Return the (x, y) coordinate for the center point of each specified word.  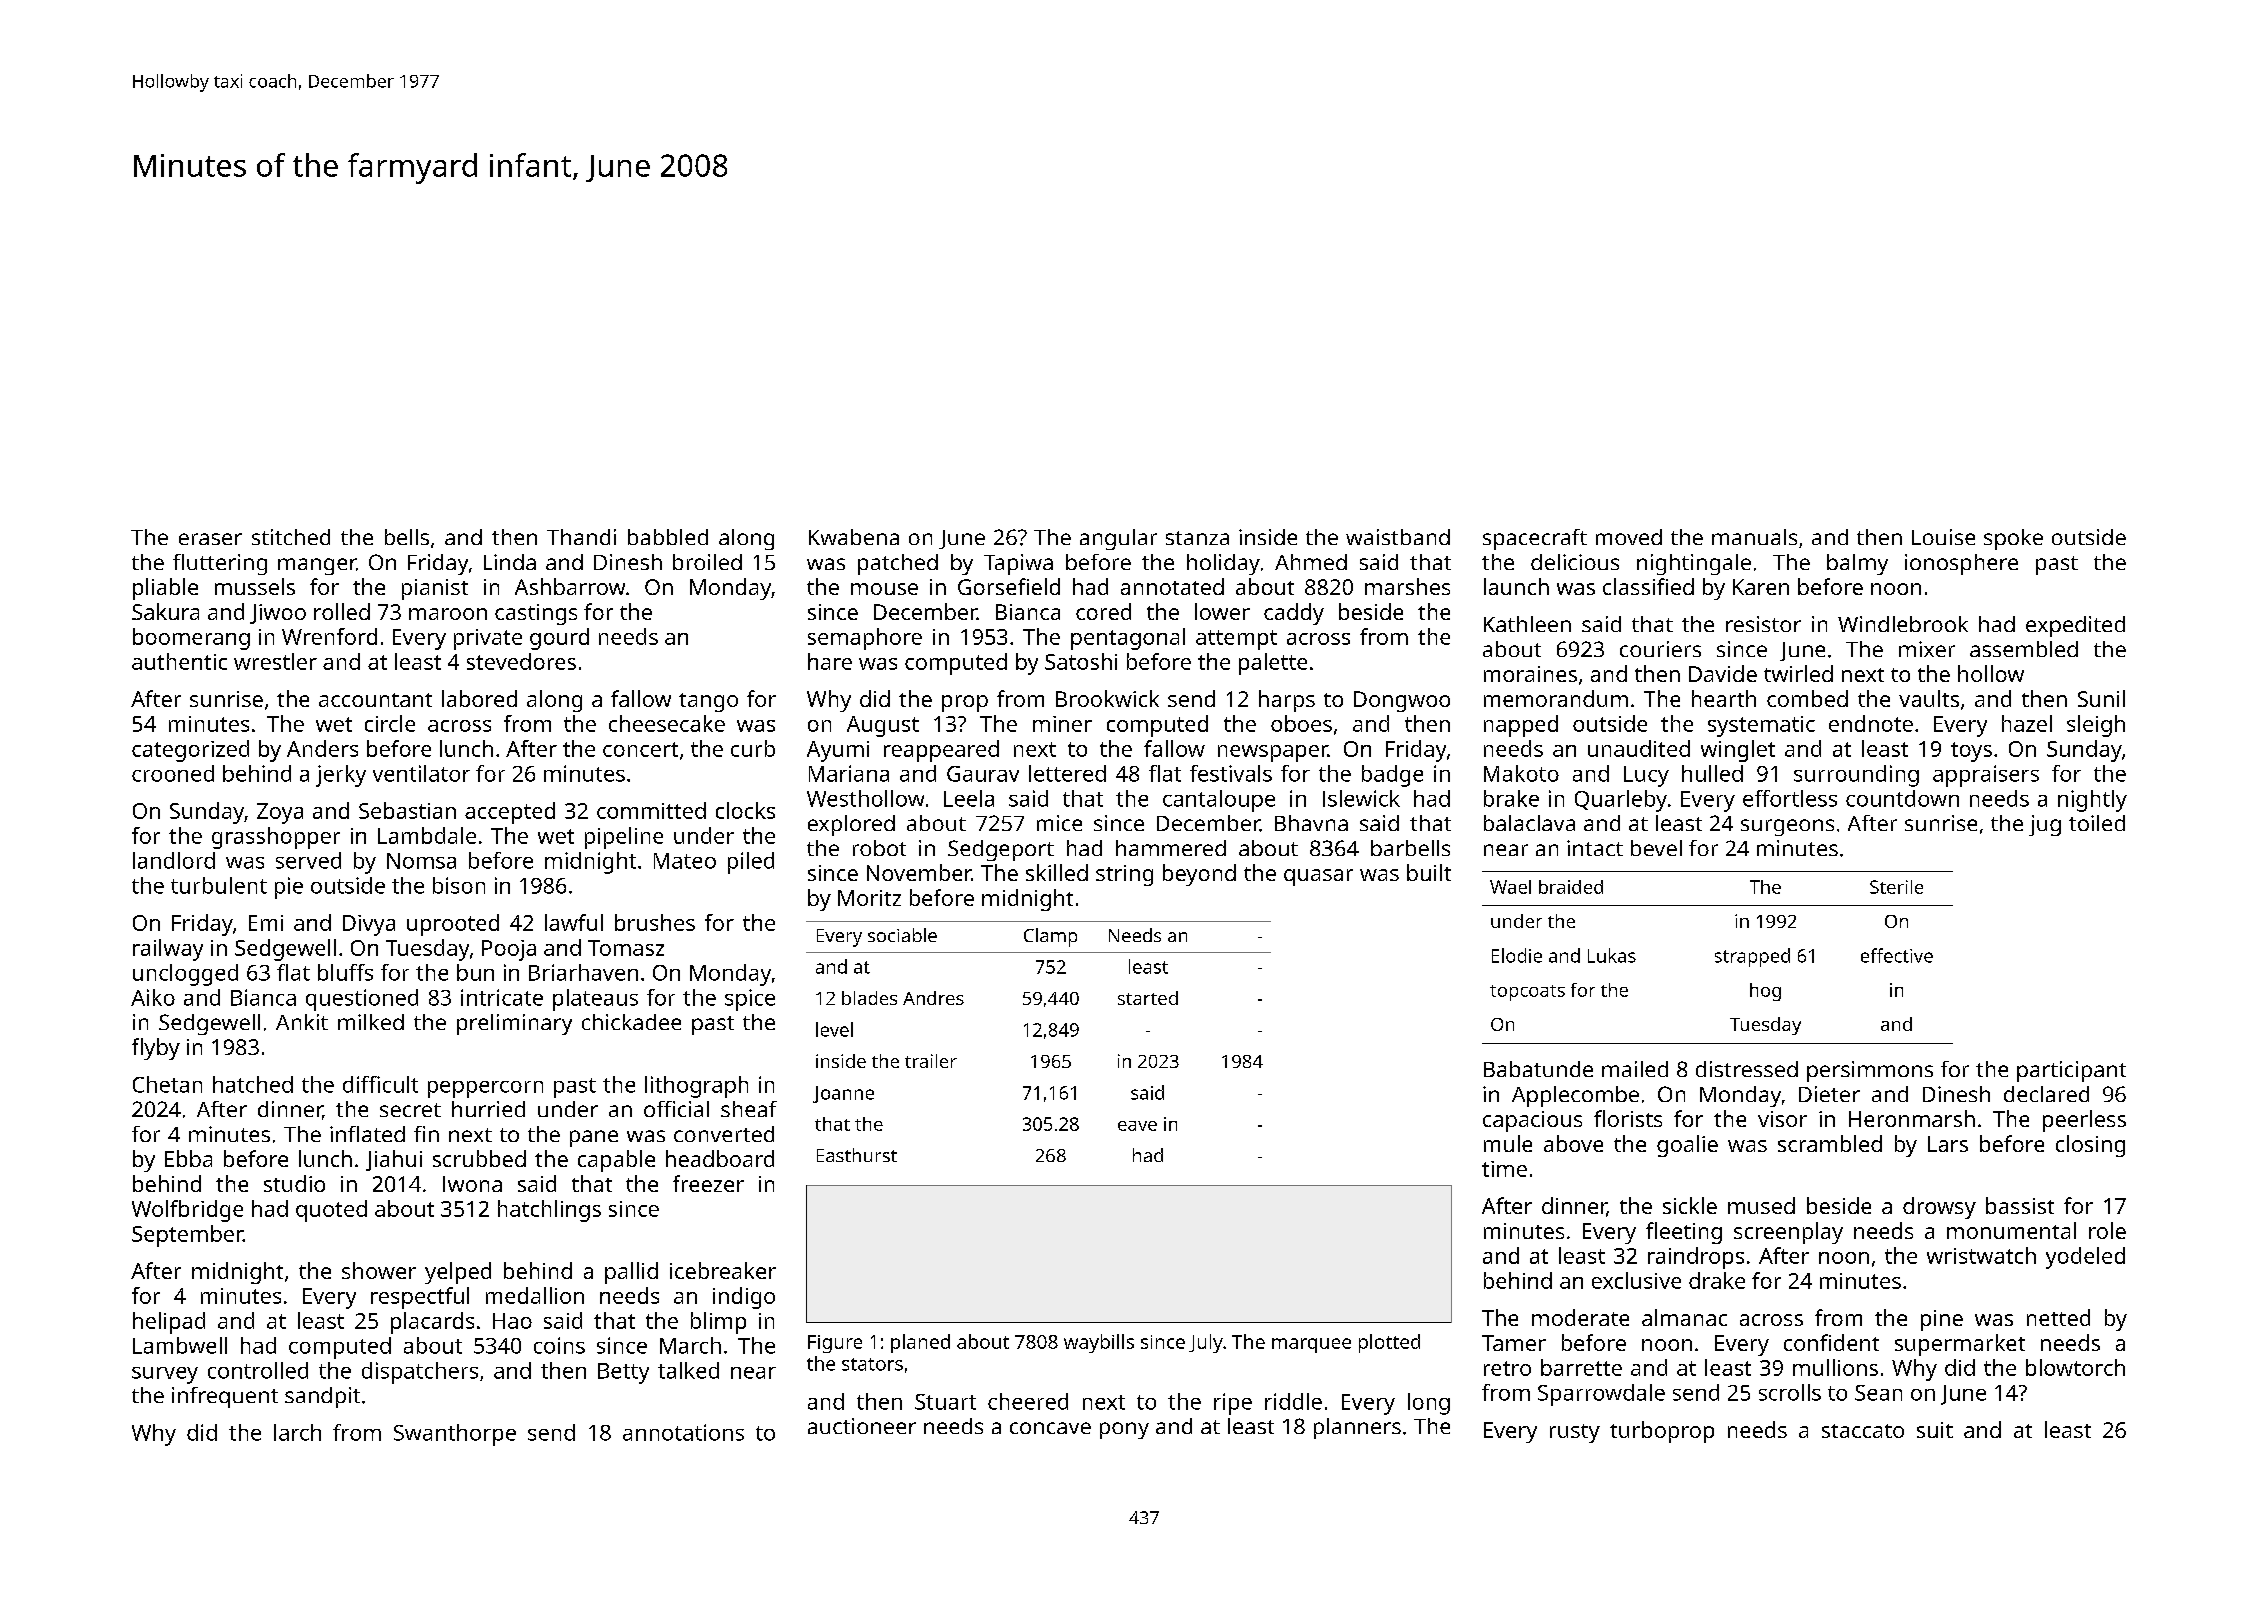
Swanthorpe (455, 1435)
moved (1629, 537)
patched (898, 564)
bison (459, 885)
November (919, 872)
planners (1357, 1428)
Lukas (1612, 955)
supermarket (1960, 1345)
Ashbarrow (570, 586)
